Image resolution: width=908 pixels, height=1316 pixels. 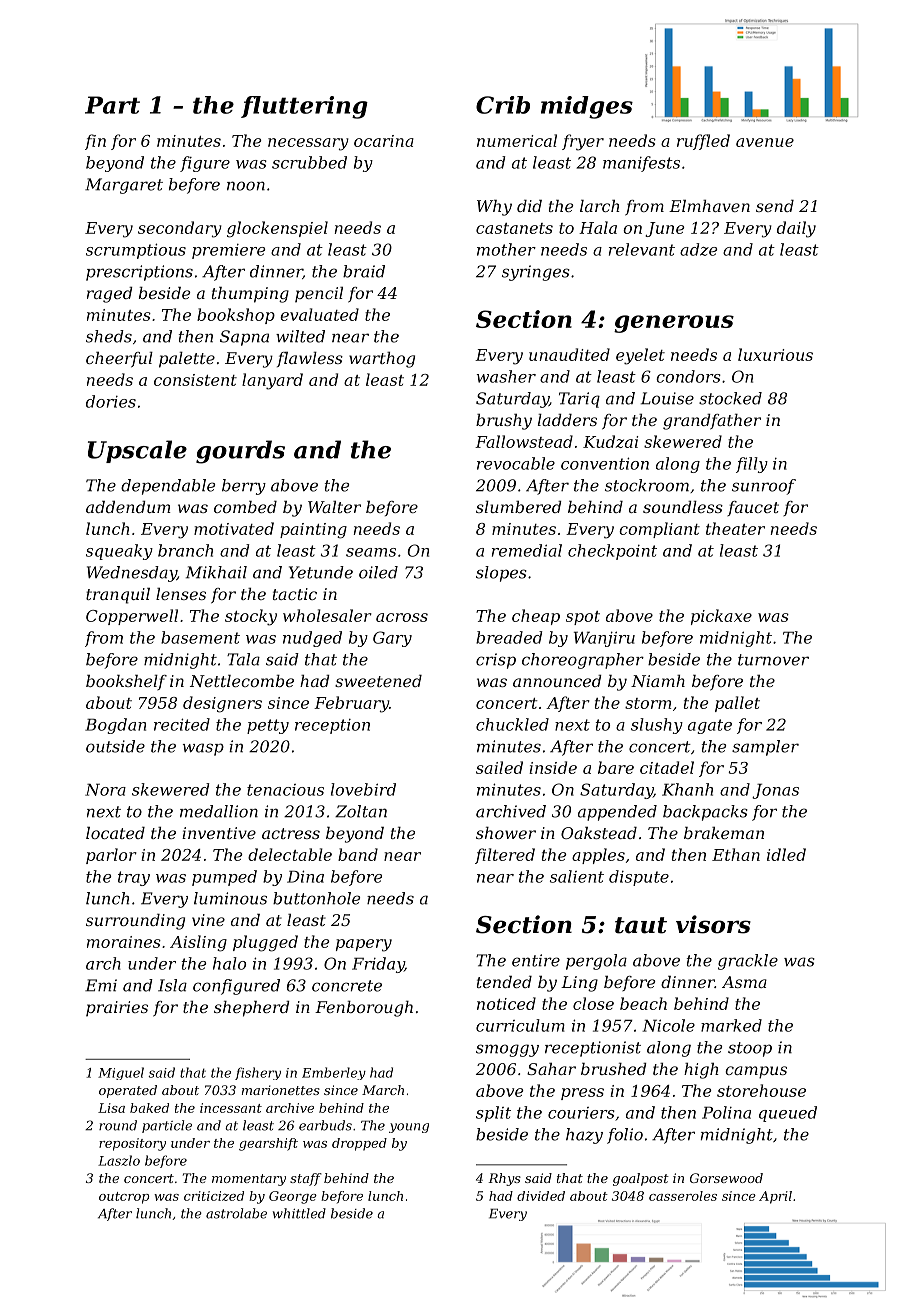 I want to click on outcrop, so click(x=124, y=1198).
